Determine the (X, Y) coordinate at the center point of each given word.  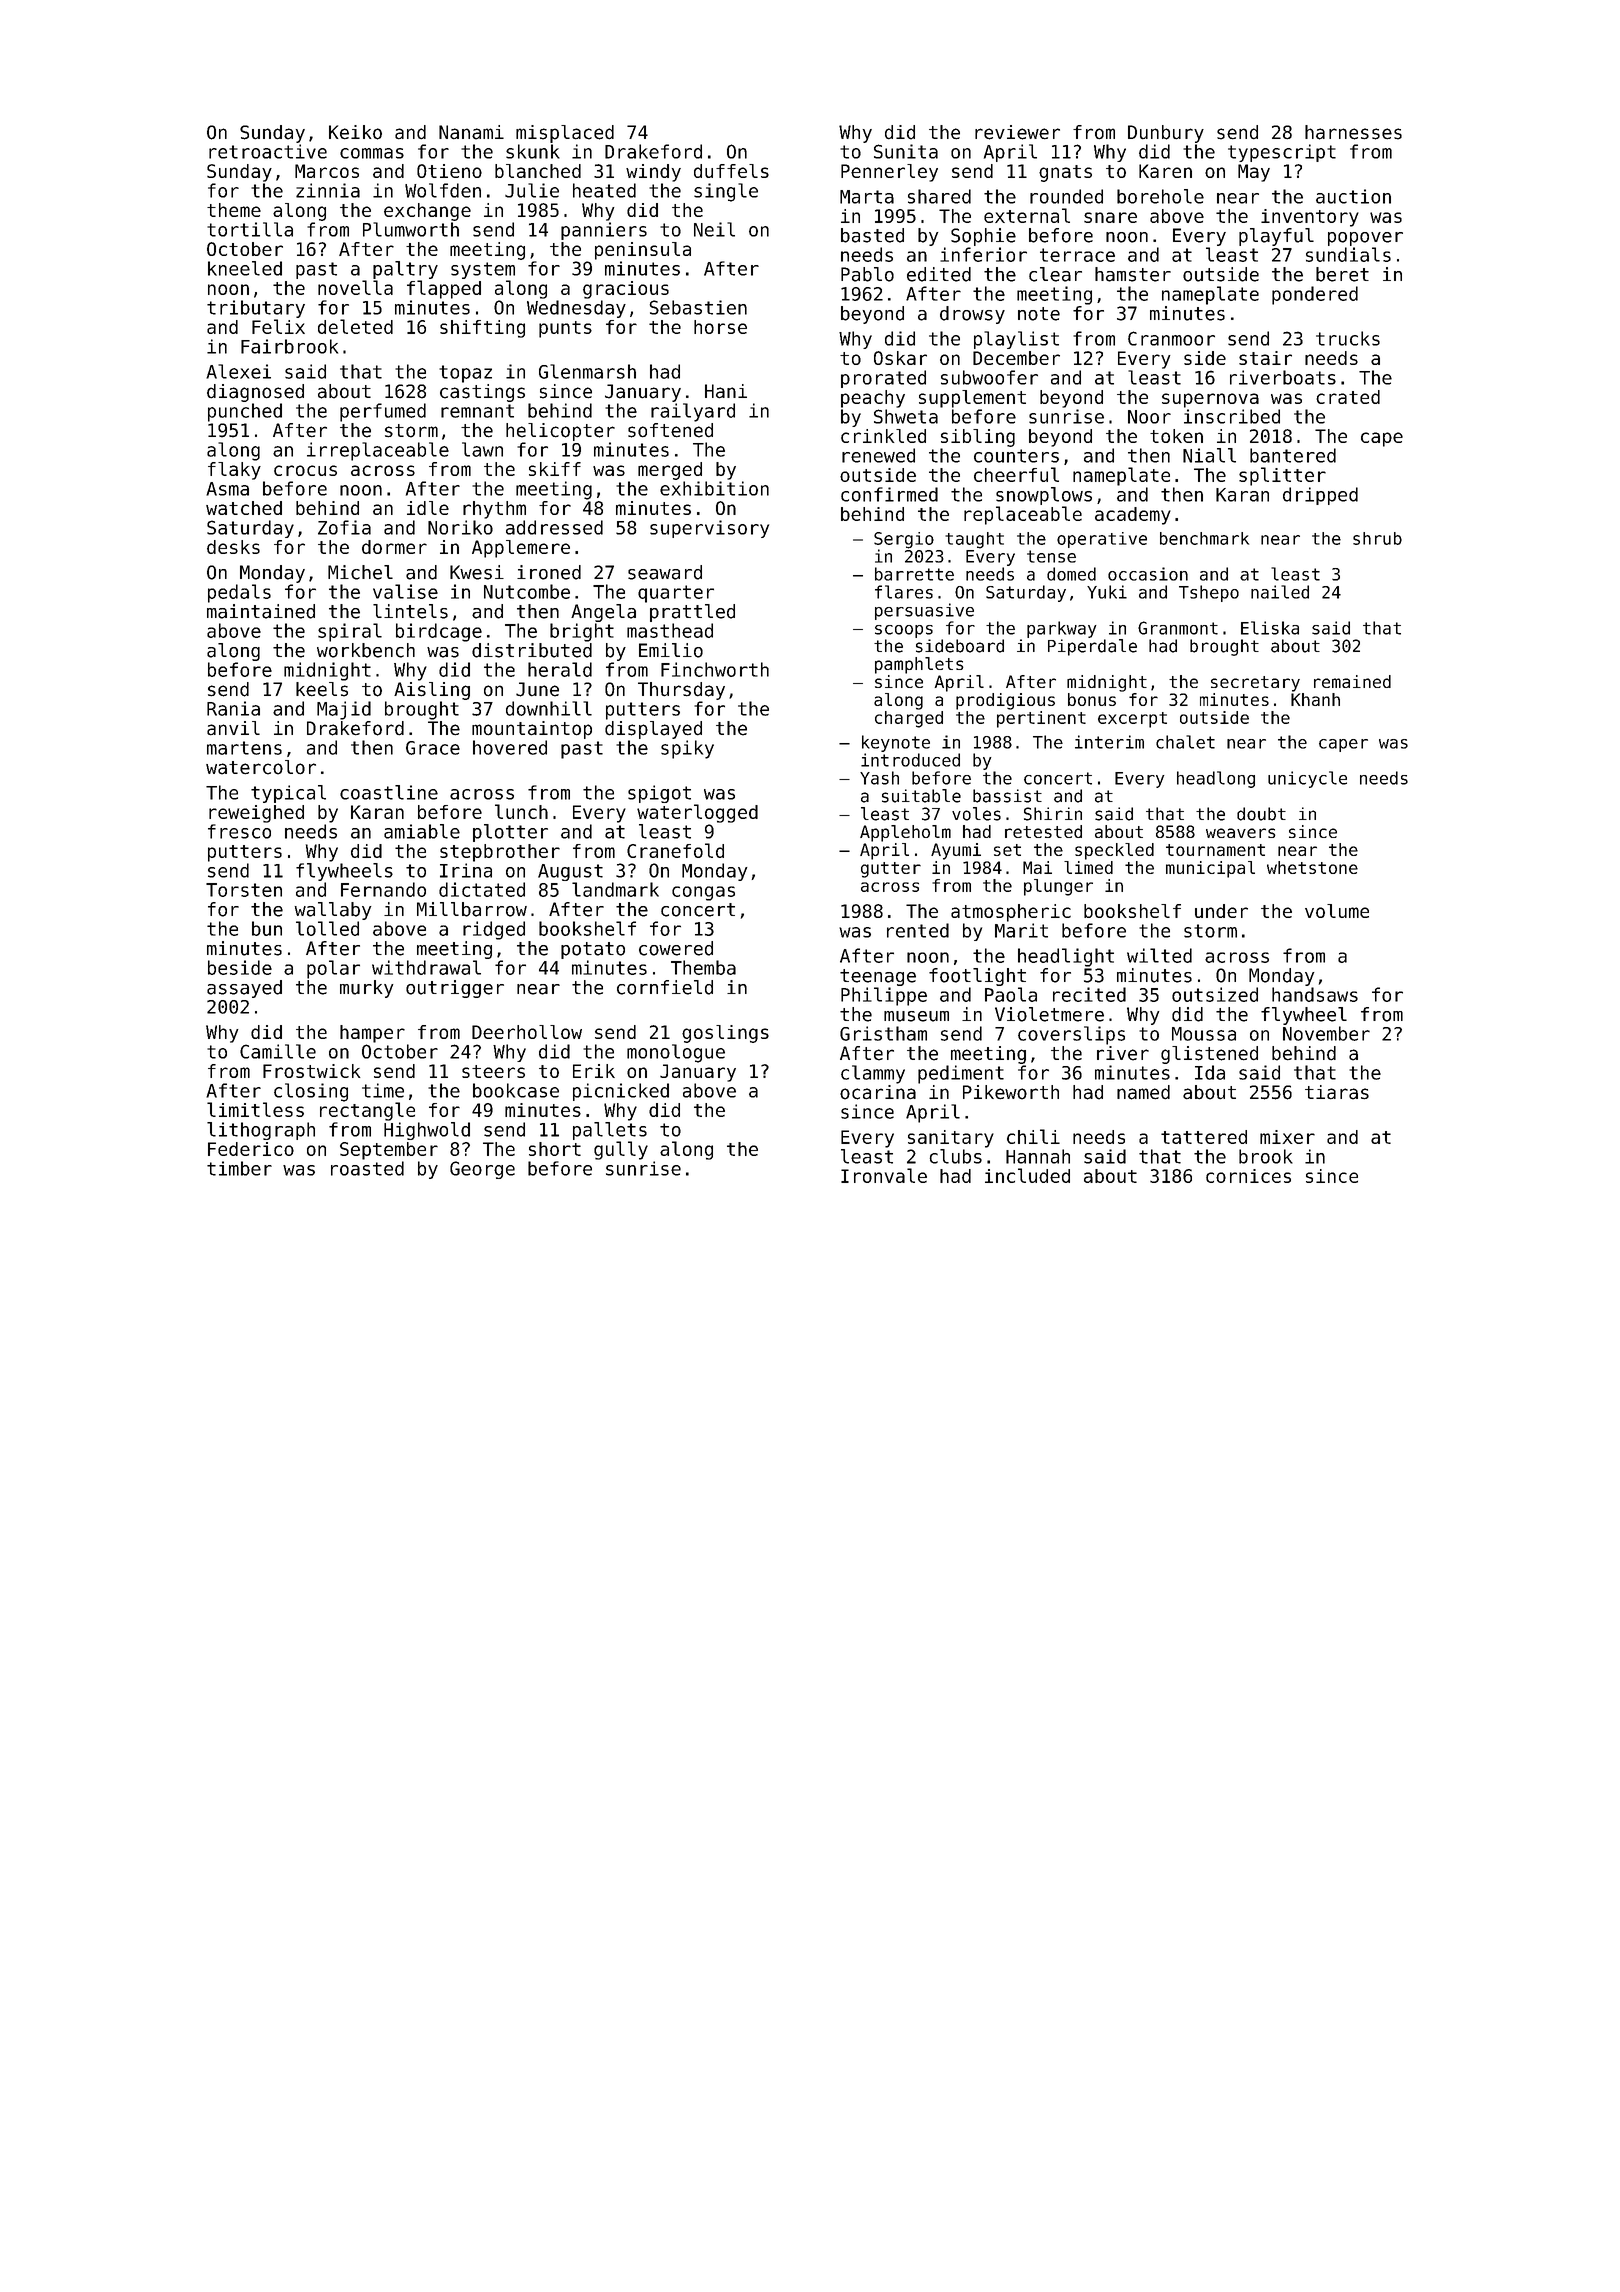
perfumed (383, 412)
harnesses (1353, 132)
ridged (494, 930)
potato (593, 950)
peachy (873, 399)
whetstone (1312, 867)
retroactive (268, 151)
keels (322, 689)
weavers (1240, 833)
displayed (653, 730)
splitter (1282, 476)
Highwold (427, 1131)
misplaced (565, 134)
